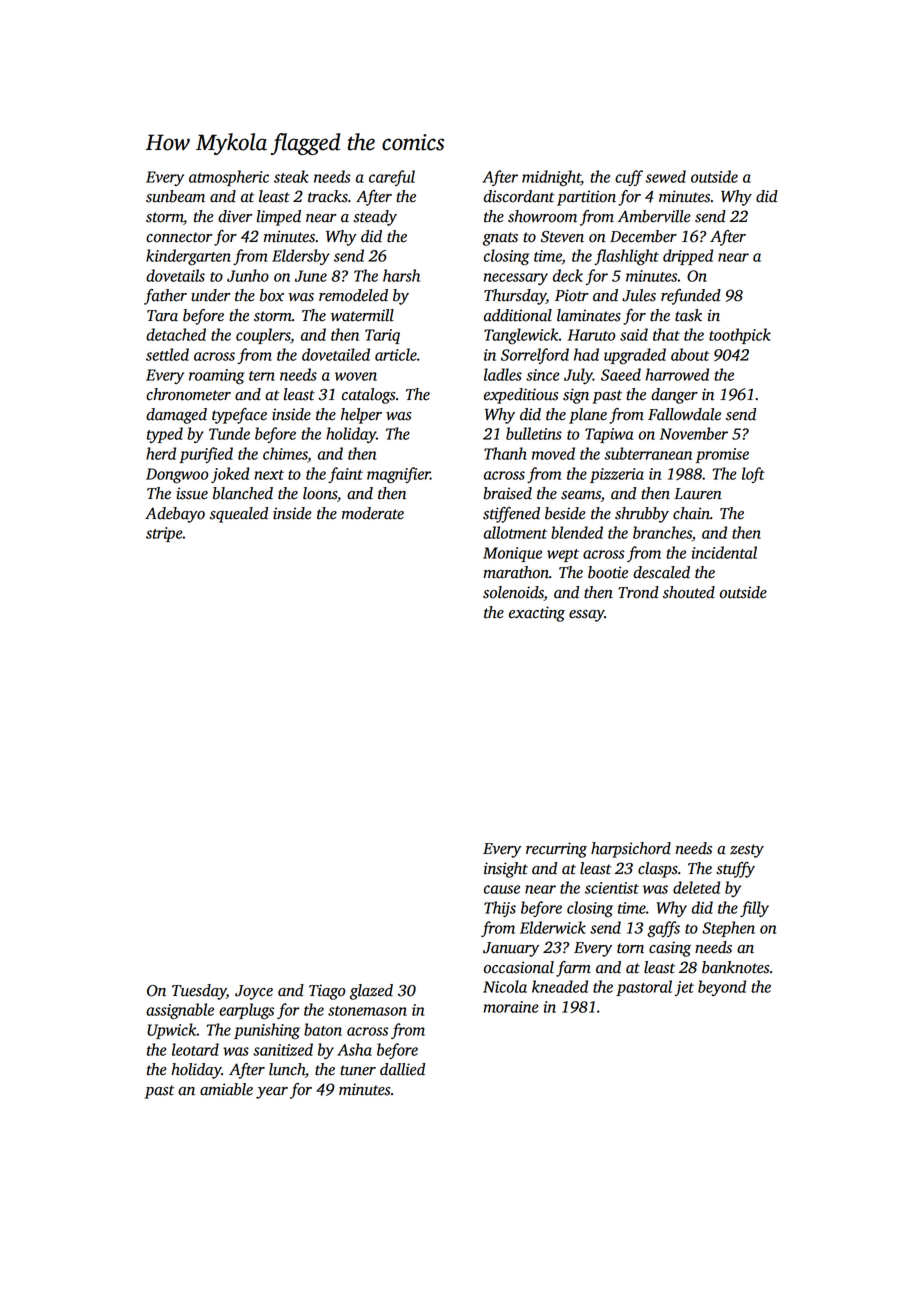 This document has height=1314, width=924. I want to click on Tuesday, so click(199, 992).
